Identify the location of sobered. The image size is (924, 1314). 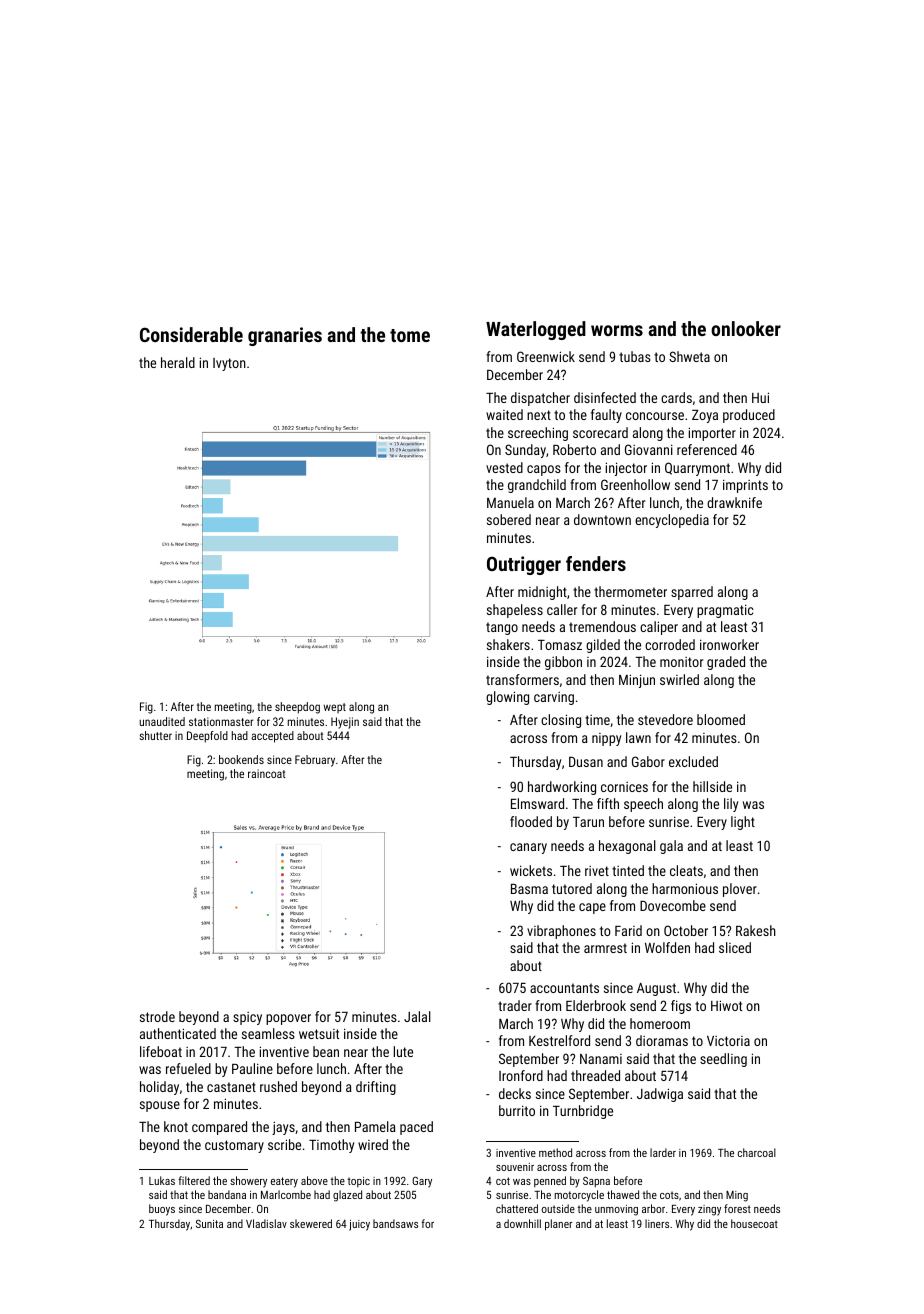
(509, 519).
